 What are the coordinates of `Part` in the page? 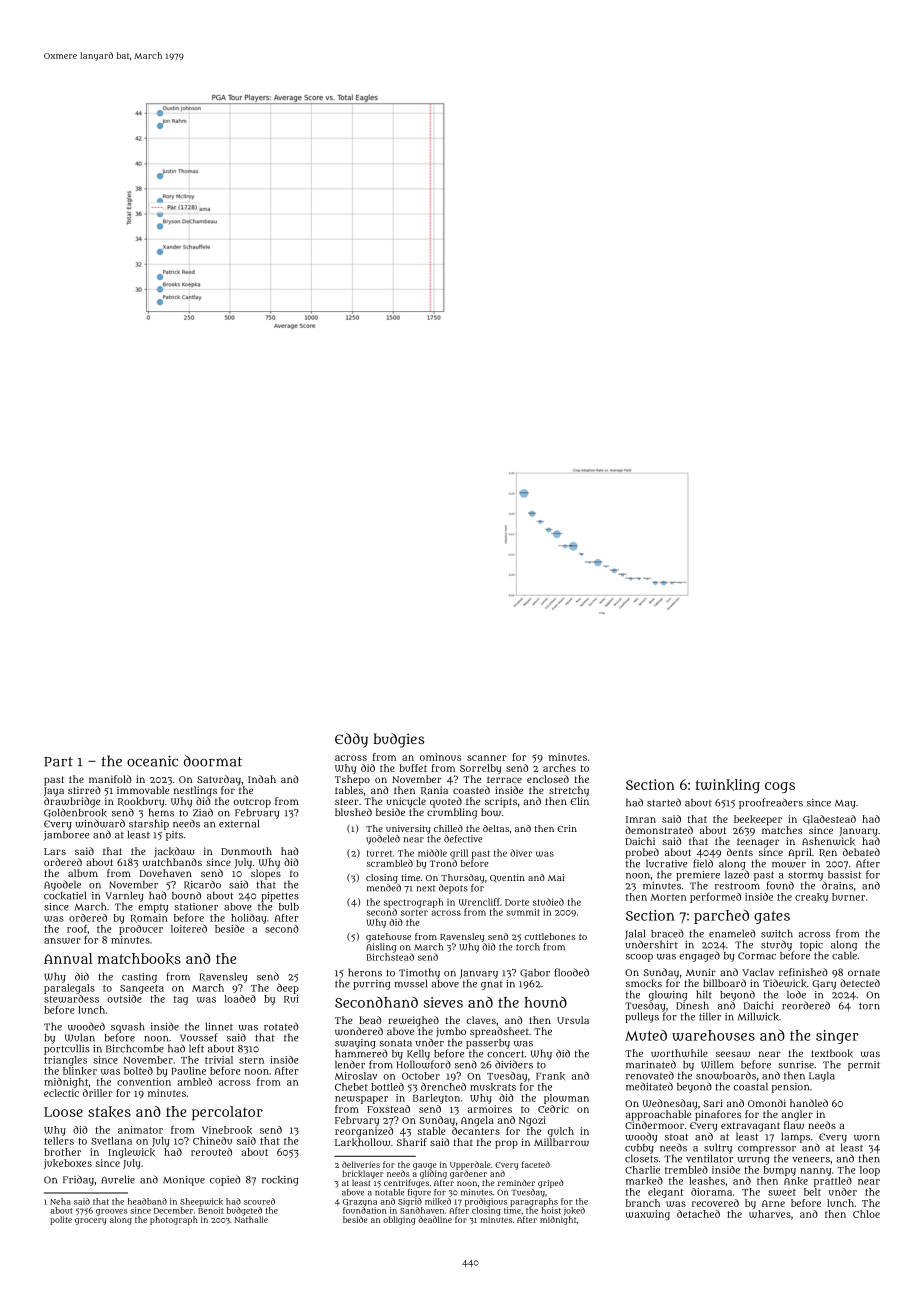 It's located at (58, 762).
